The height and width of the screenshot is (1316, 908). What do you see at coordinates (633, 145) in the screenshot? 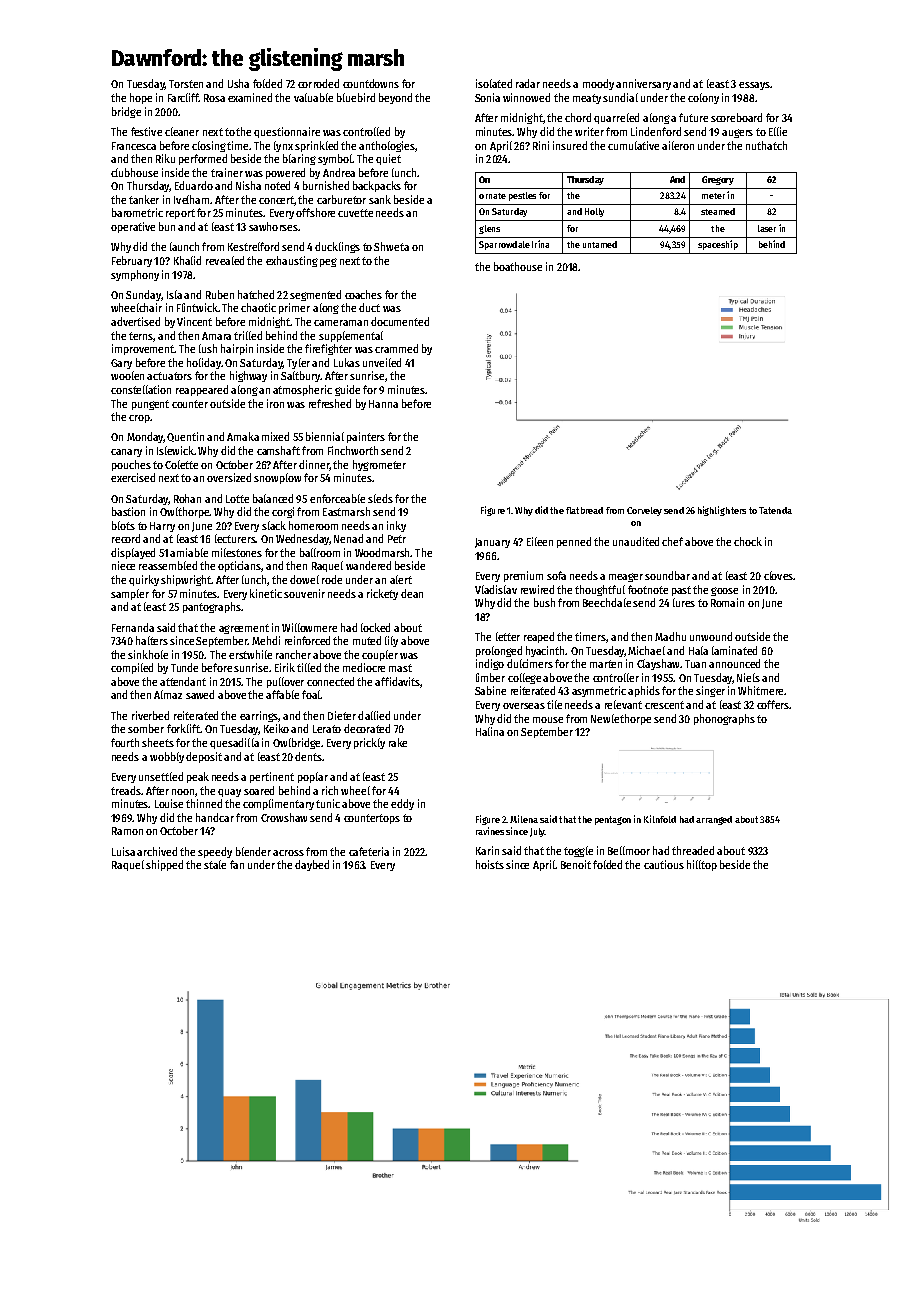
I see `cumulative` at bounding box center [633, 145].
